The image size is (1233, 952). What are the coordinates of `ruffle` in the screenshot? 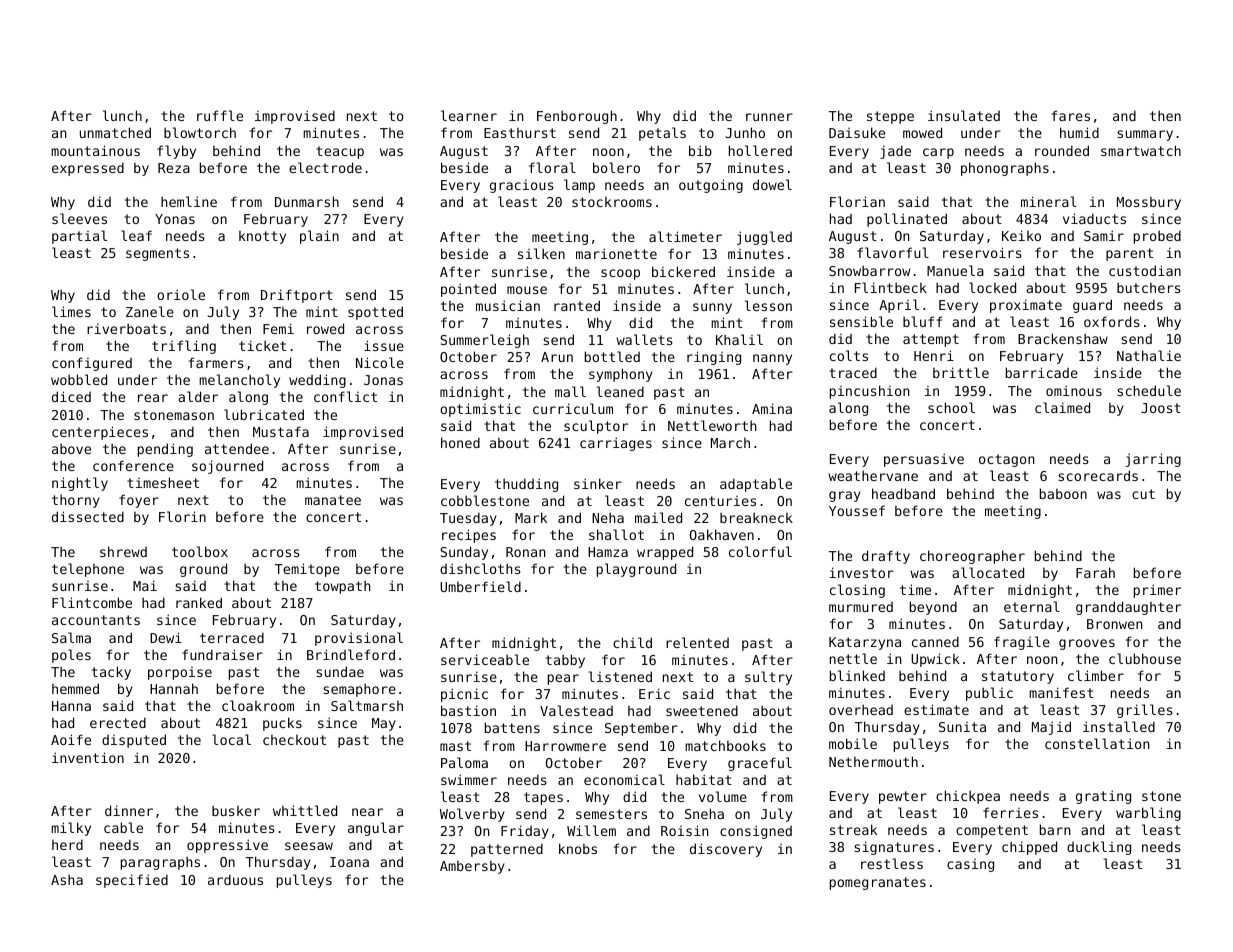 It's located at (220, 115).
